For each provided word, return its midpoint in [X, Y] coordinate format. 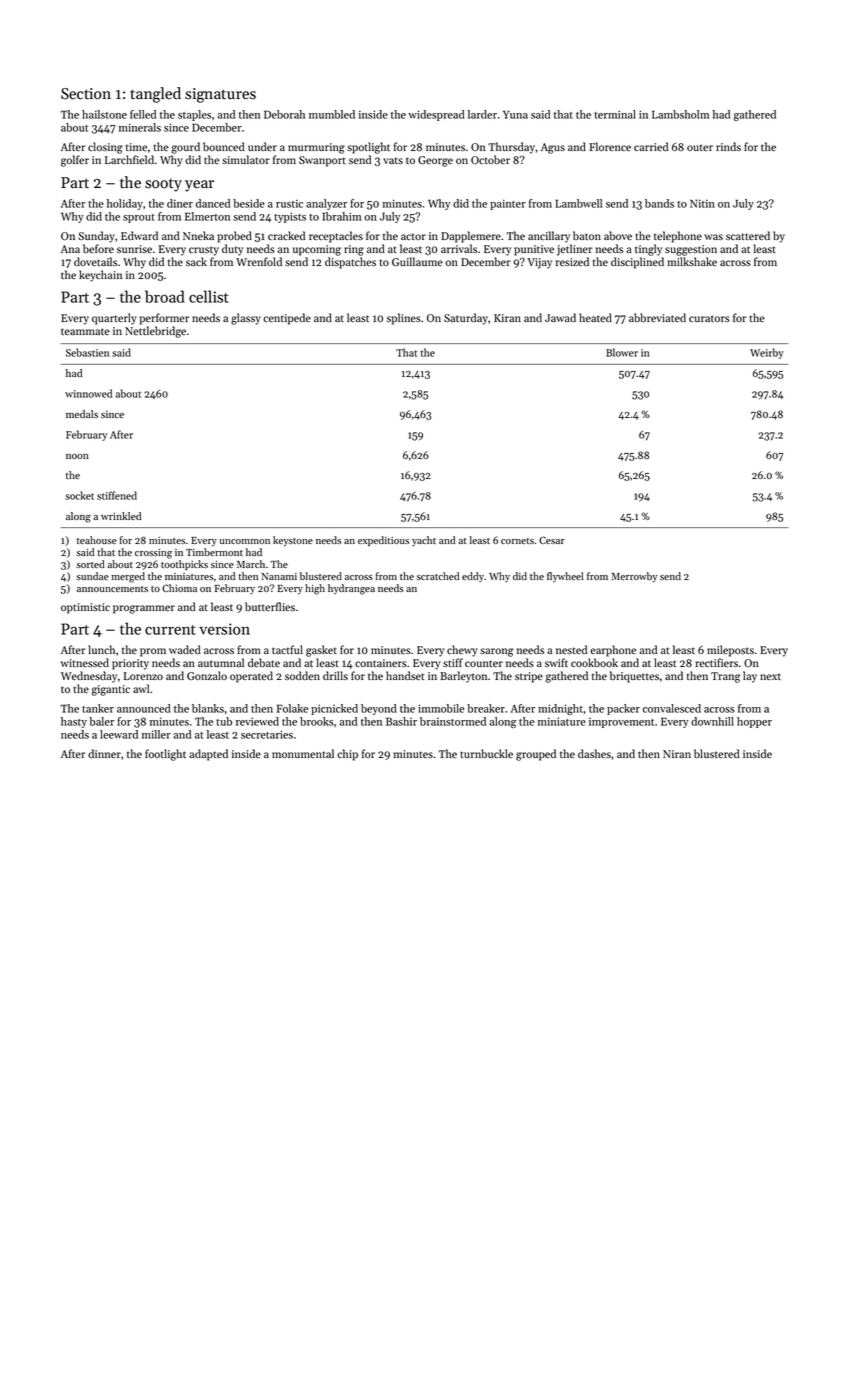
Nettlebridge [155, 332]
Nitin [702, 203]
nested [571, 649]
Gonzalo [207, 675]
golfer [75, 161]
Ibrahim [341, 216]
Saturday [466, 319]
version [224, 629]
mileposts [730, 651]
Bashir [401, 721]
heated [595, 317]
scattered [748, 236]
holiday [125, 204]
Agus [553, 148]
